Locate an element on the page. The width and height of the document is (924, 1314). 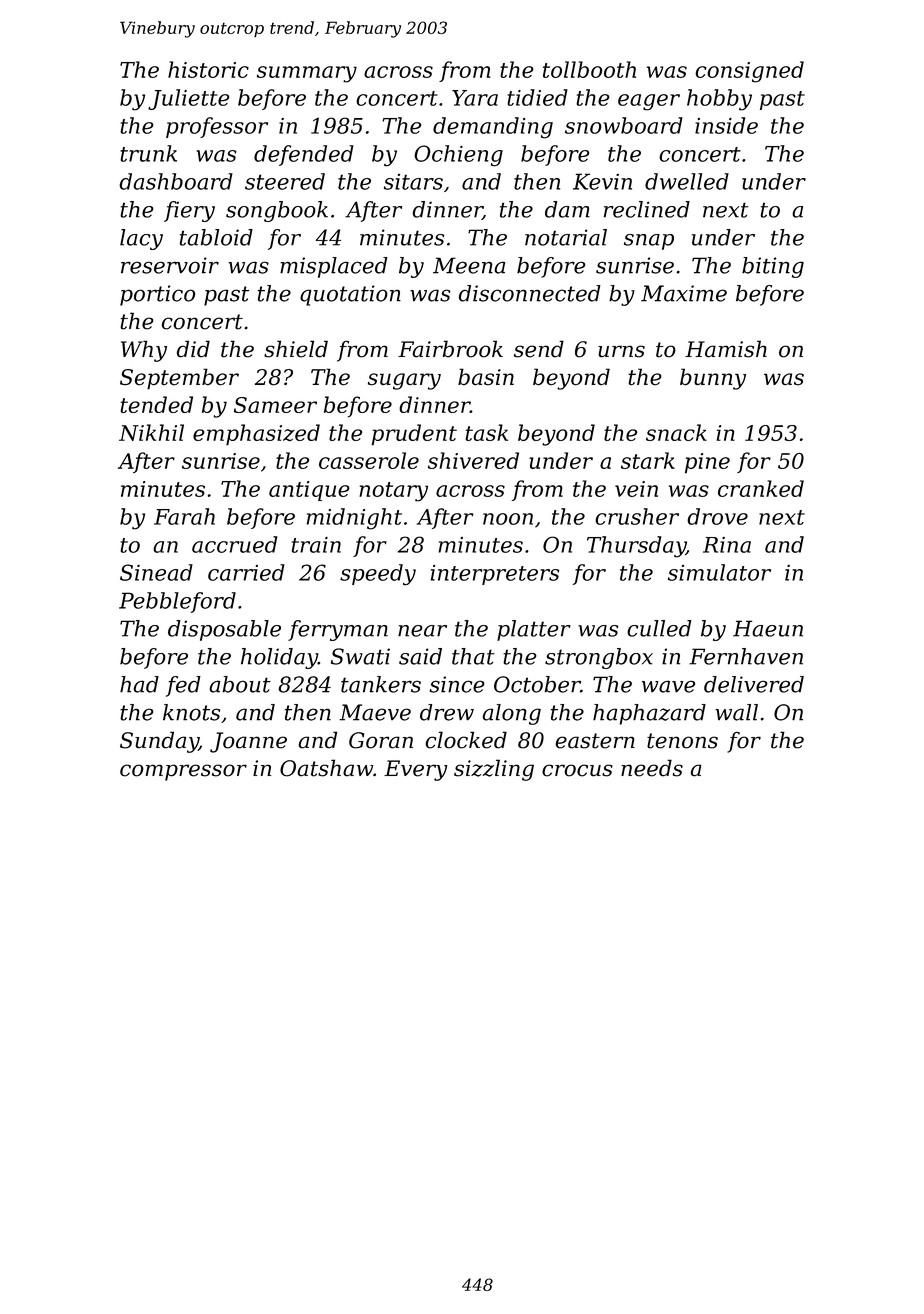
tenons is located at coordinates (682, 741).
